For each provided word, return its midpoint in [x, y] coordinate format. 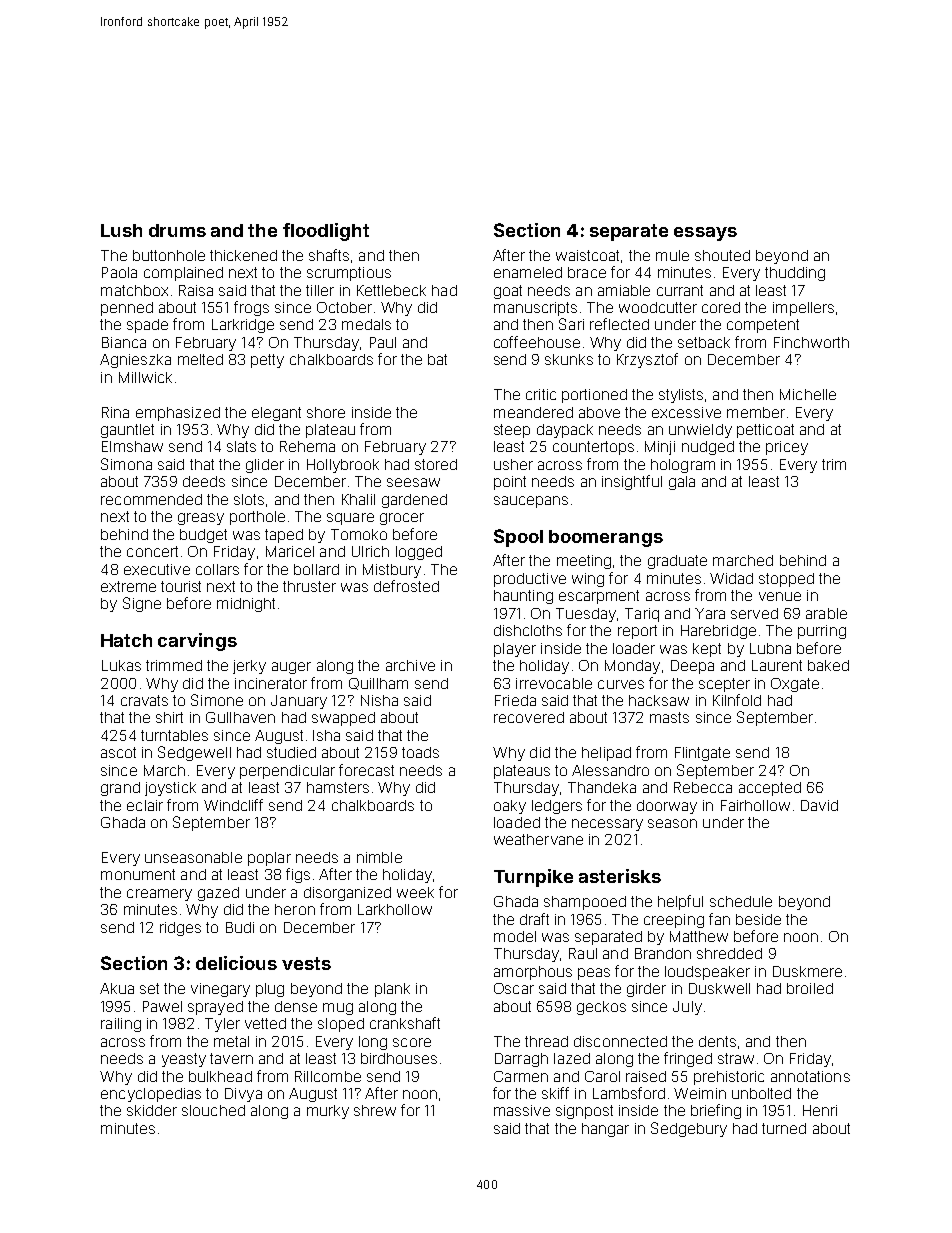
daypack [565, 431]
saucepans [531, 502]
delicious [236, 963]
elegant [276, 414]
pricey [787, 448]
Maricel [290, 551]
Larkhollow [395, 909]
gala [682, 483]
